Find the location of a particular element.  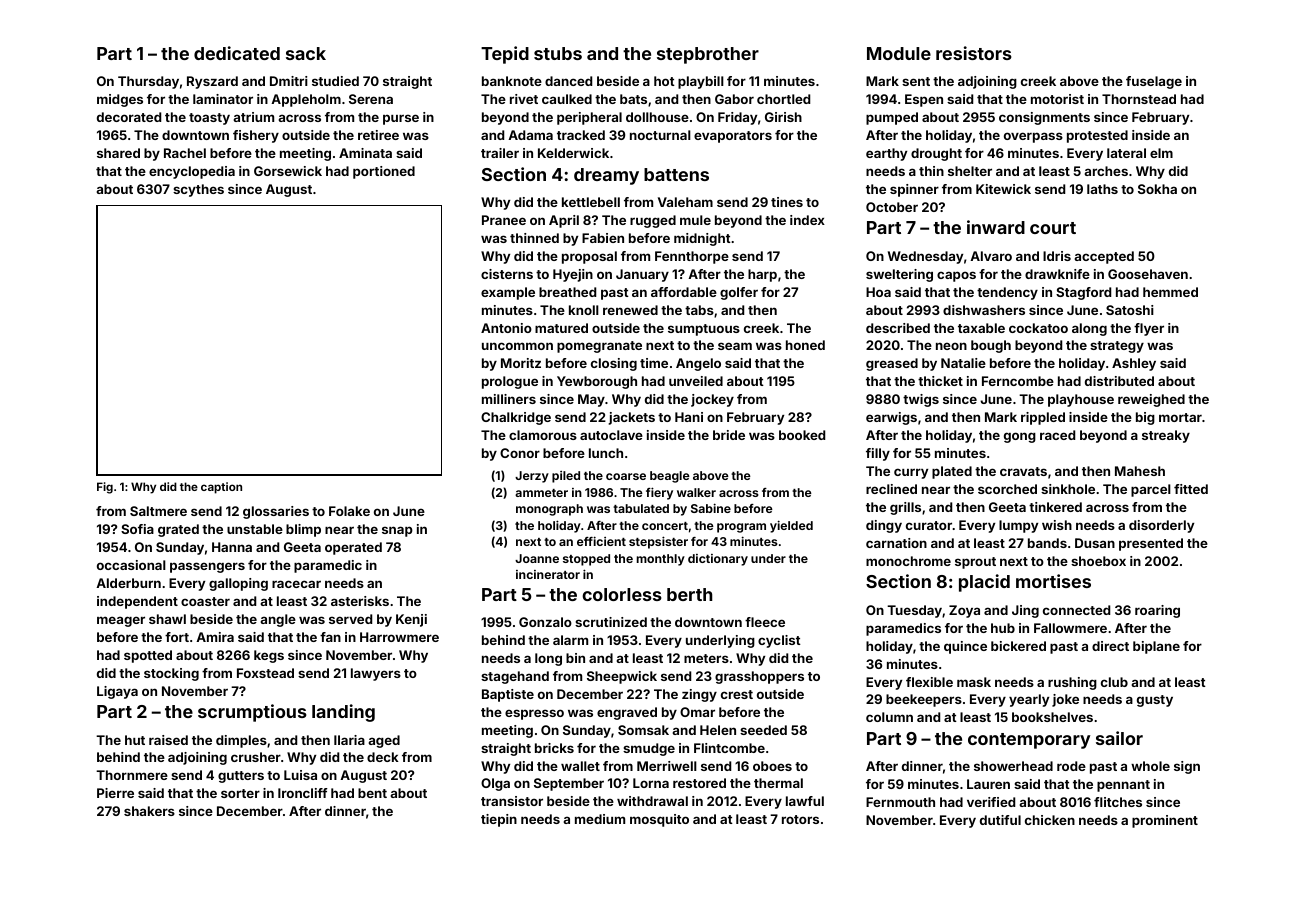

dutiful is located at coordinates (1000, 820).
